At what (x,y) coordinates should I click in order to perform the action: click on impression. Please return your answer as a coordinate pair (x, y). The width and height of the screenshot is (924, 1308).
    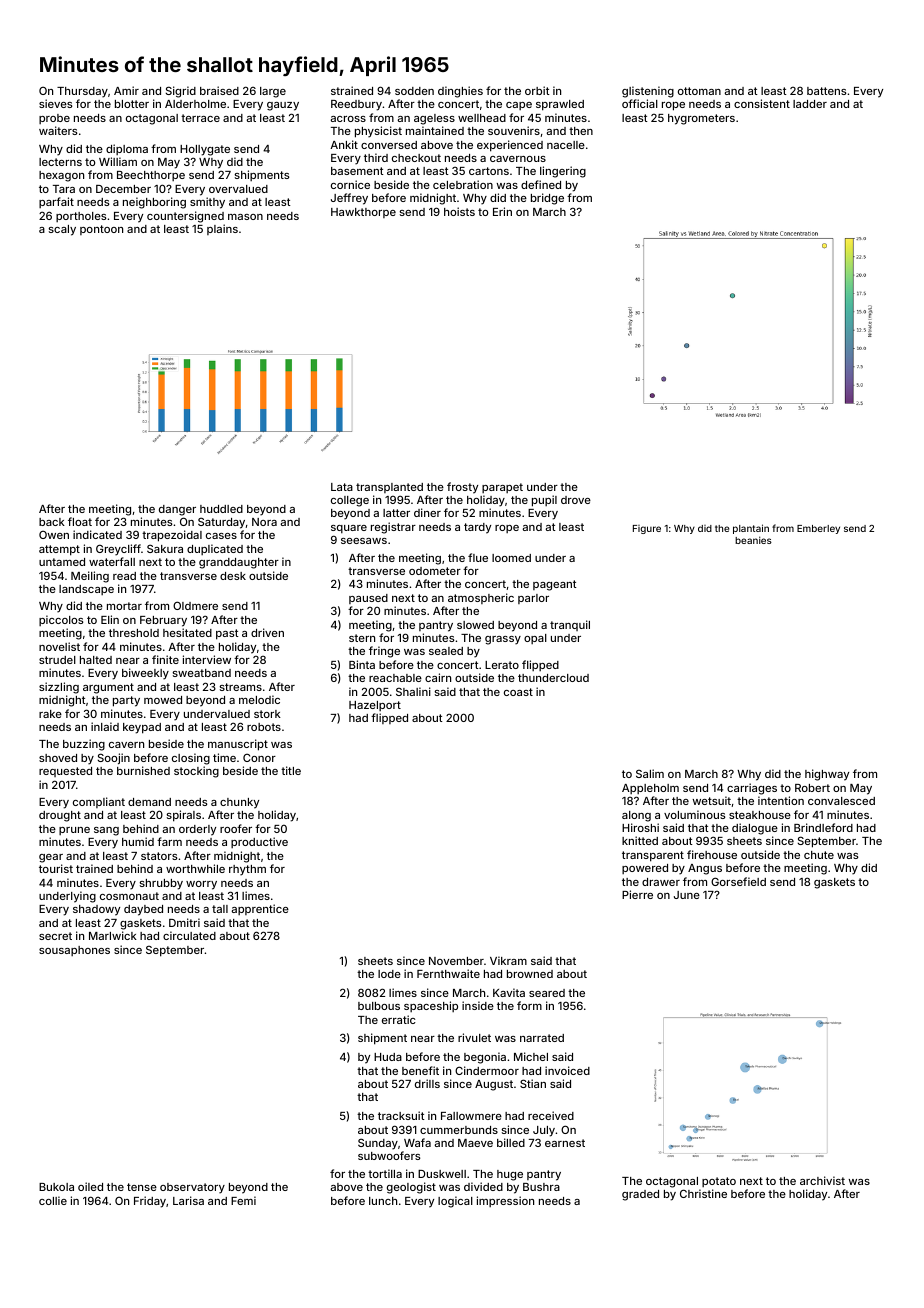
    Looking at the image, I should click on (505, 1201).
